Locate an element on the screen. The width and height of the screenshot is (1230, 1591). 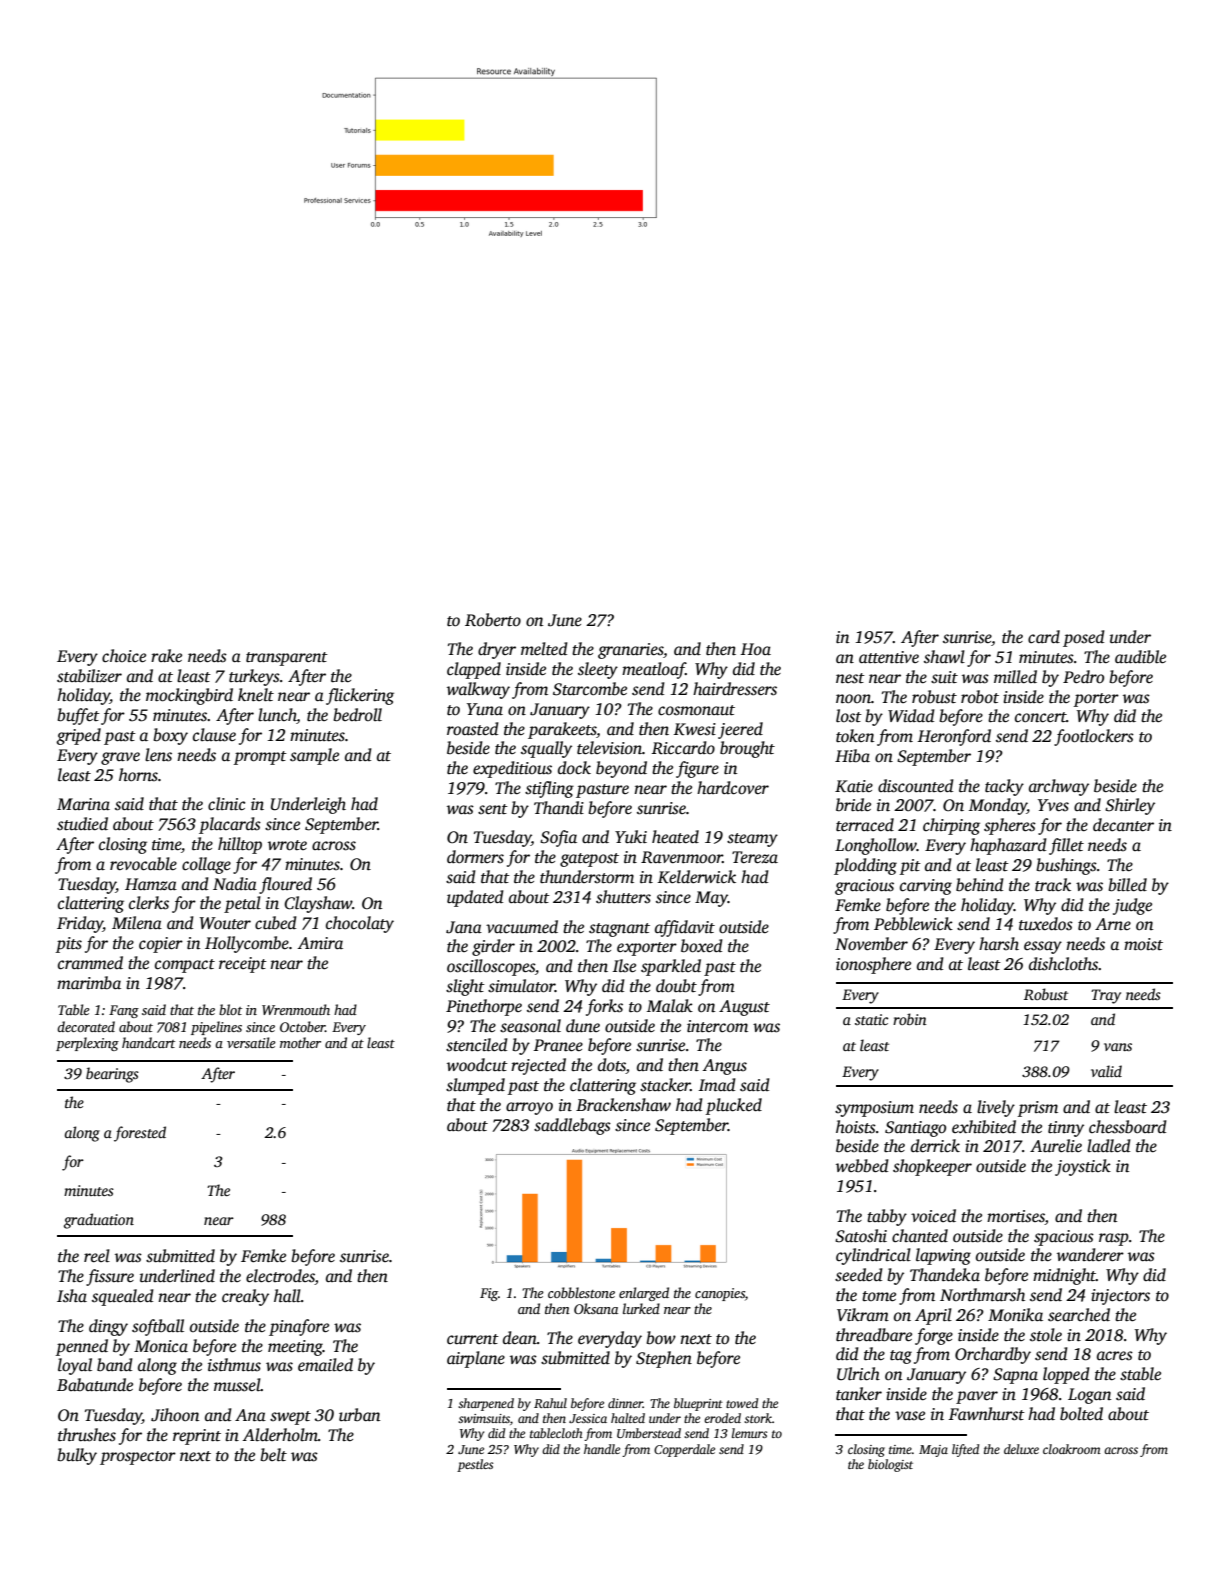
urban is located at coordinates (359, 1415).
